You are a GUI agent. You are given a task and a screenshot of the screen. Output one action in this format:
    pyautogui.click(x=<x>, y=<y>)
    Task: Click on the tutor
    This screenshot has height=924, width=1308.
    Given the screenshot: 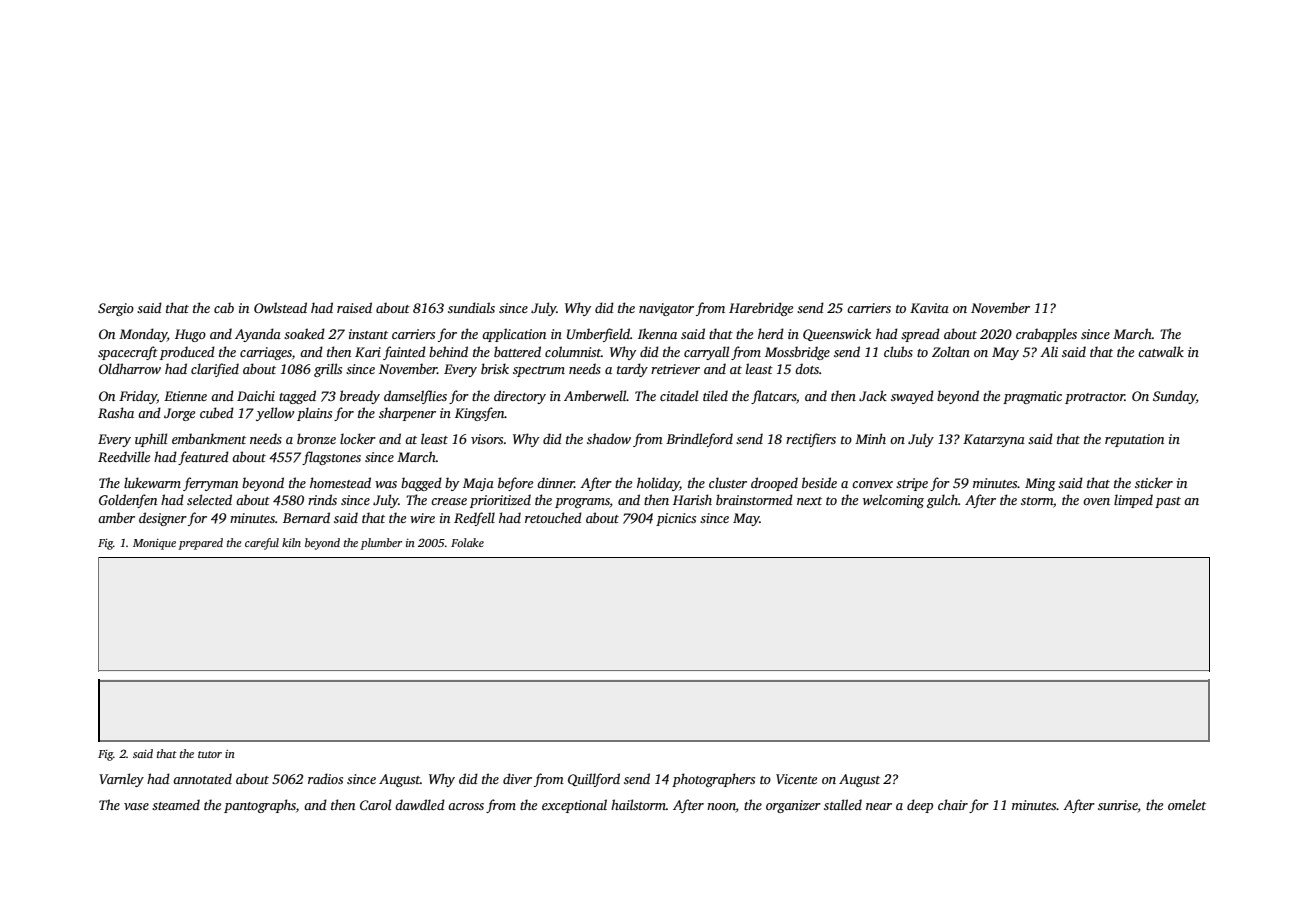 What is the action you would take?
    pyautogui.click(x=210, y=754)
